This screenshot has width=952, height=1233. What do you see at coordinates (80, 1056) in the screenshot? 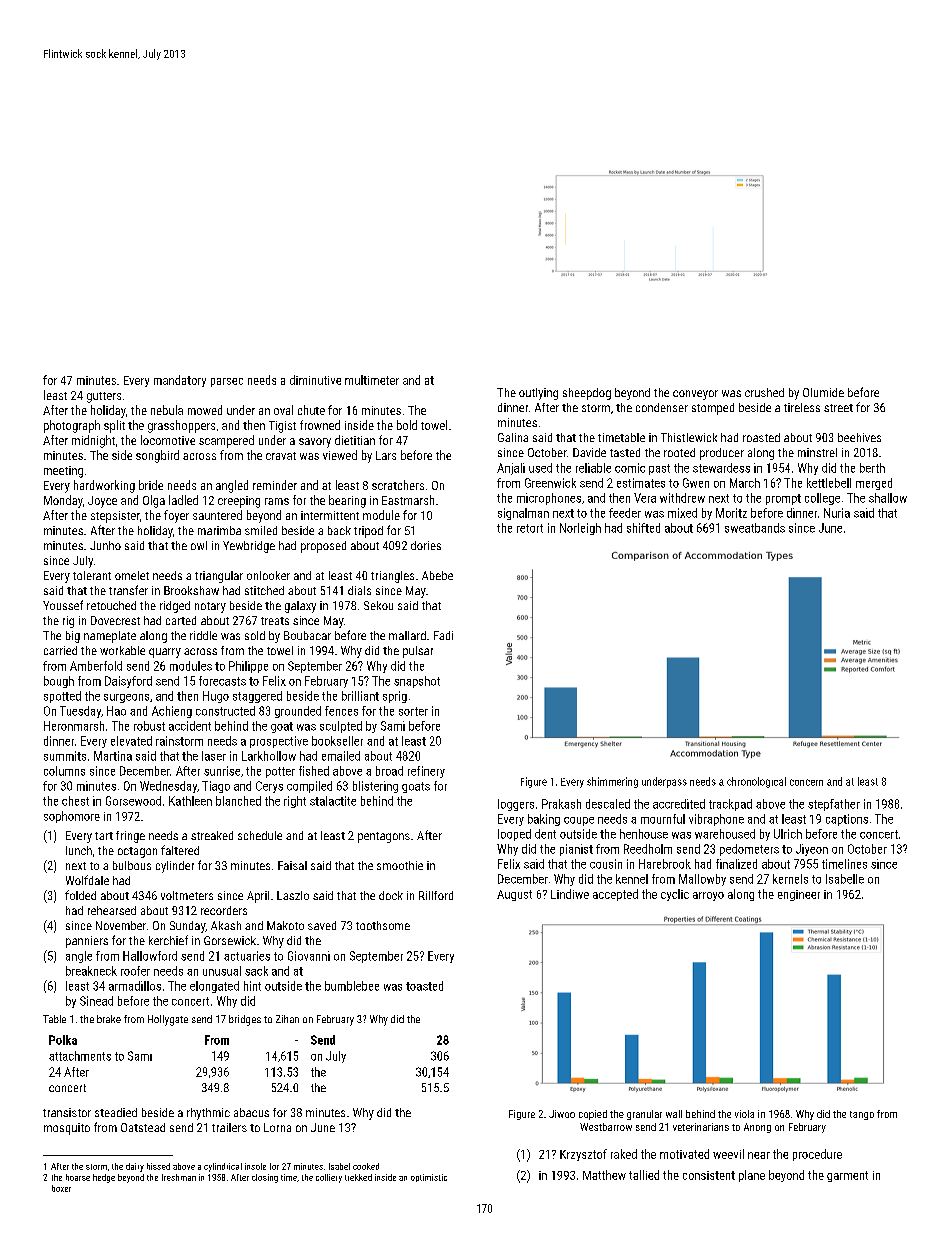
I see `attachments` at bounding box center [80, 1056].
